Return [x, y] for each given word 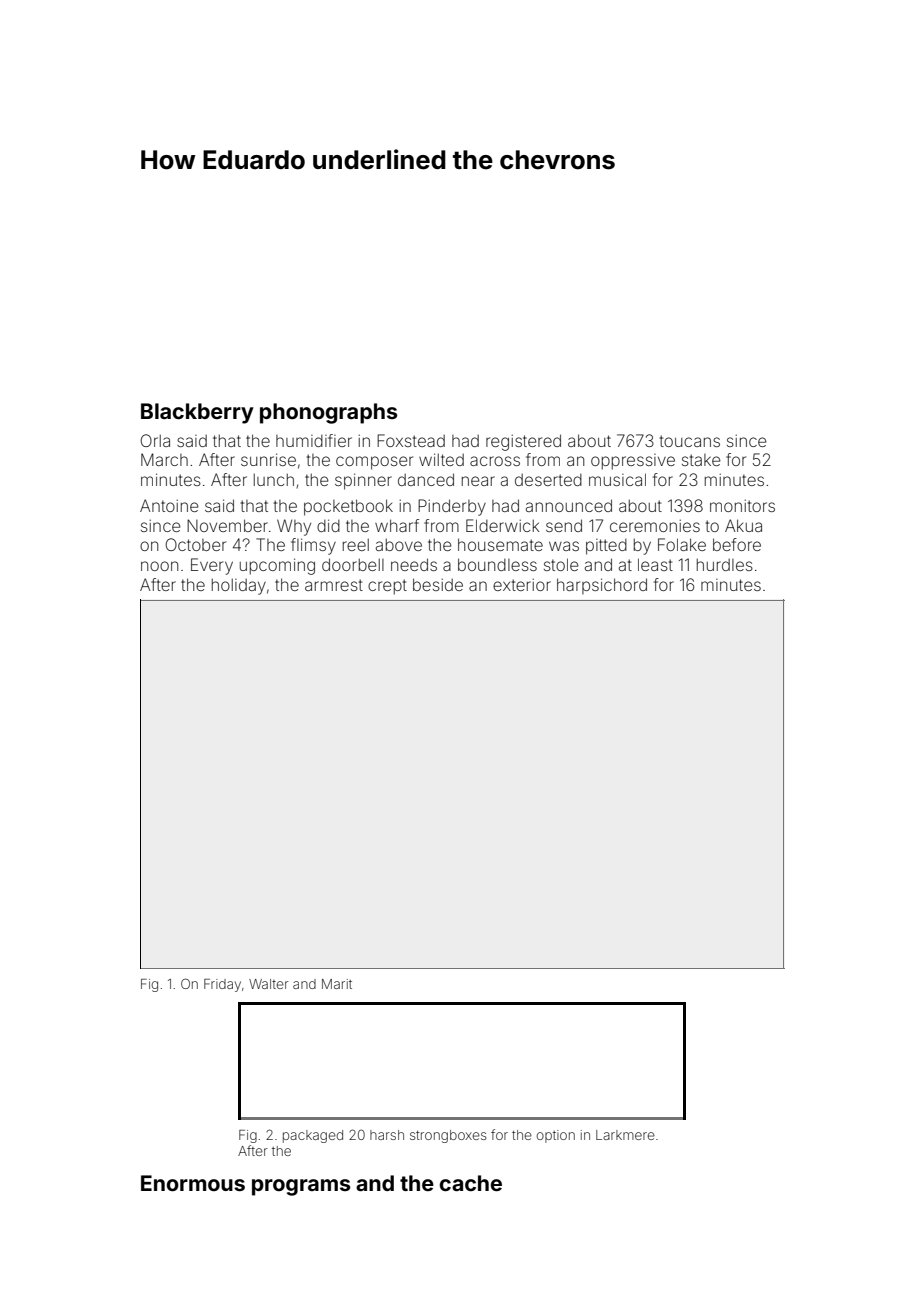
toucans [690, 441]
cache [471, 1183]
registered [523, 442]
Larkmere [625, 1135]
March [164, 459]
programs [301, 1187]
